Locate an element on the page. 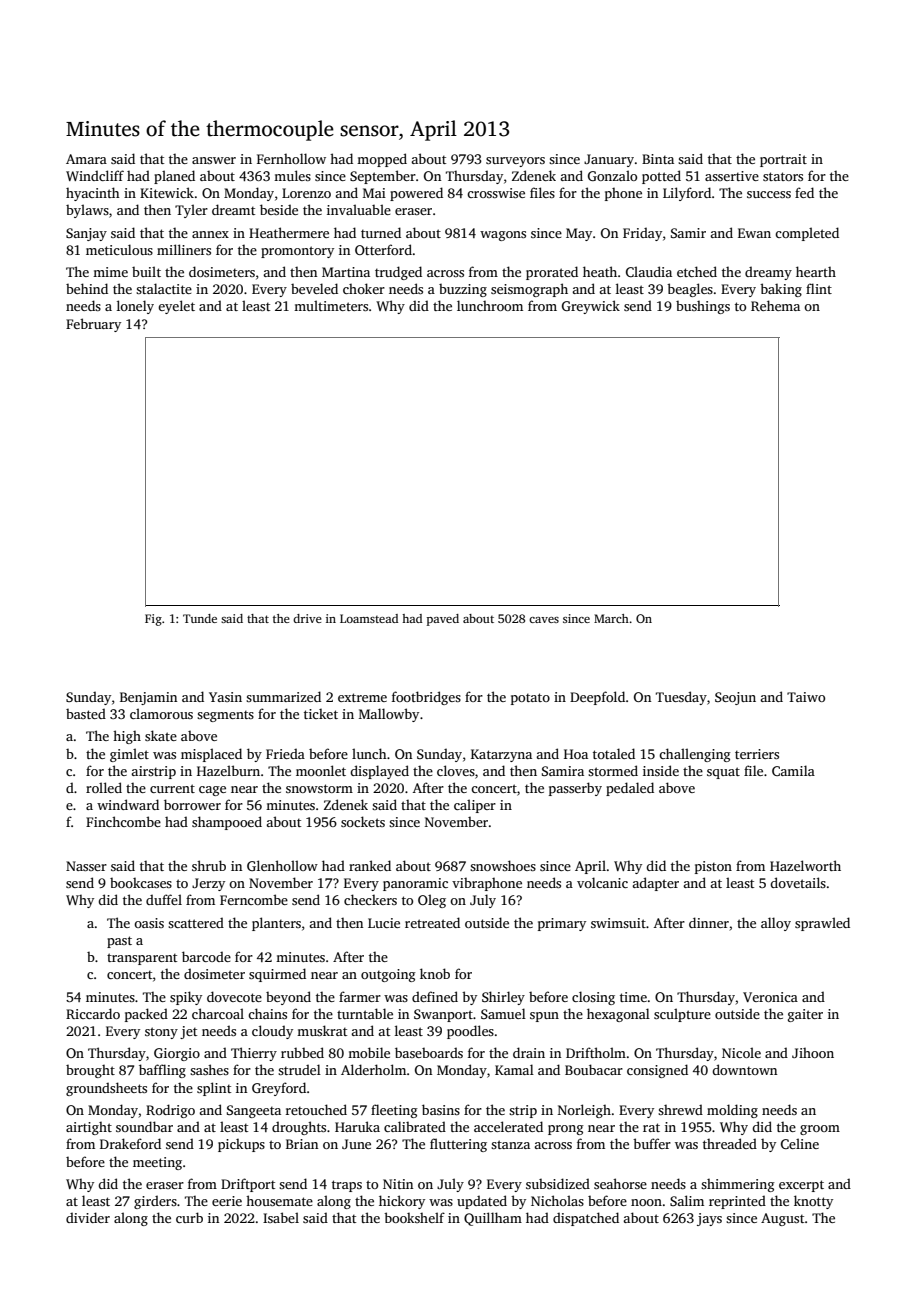 The width and height of the document is (924, 1308). mopped is located at coordinates (382, 160).
